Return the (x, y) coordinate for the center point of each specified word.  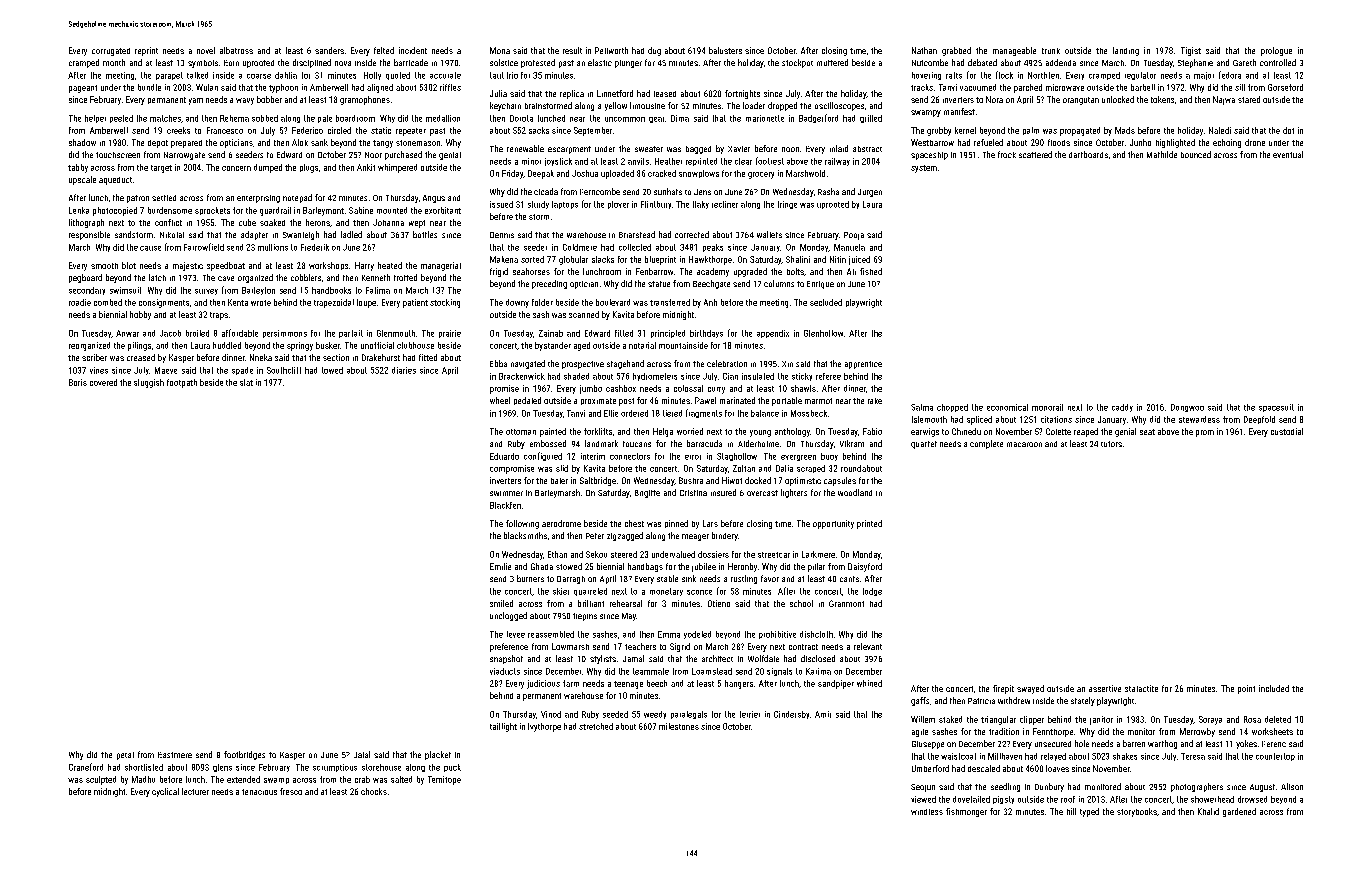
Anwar (127, 333)
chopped (952, 408)
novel (206, 50)
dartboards (1088, 154)
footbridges (244, 755)
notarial (642, 345)
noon (790, 149)
